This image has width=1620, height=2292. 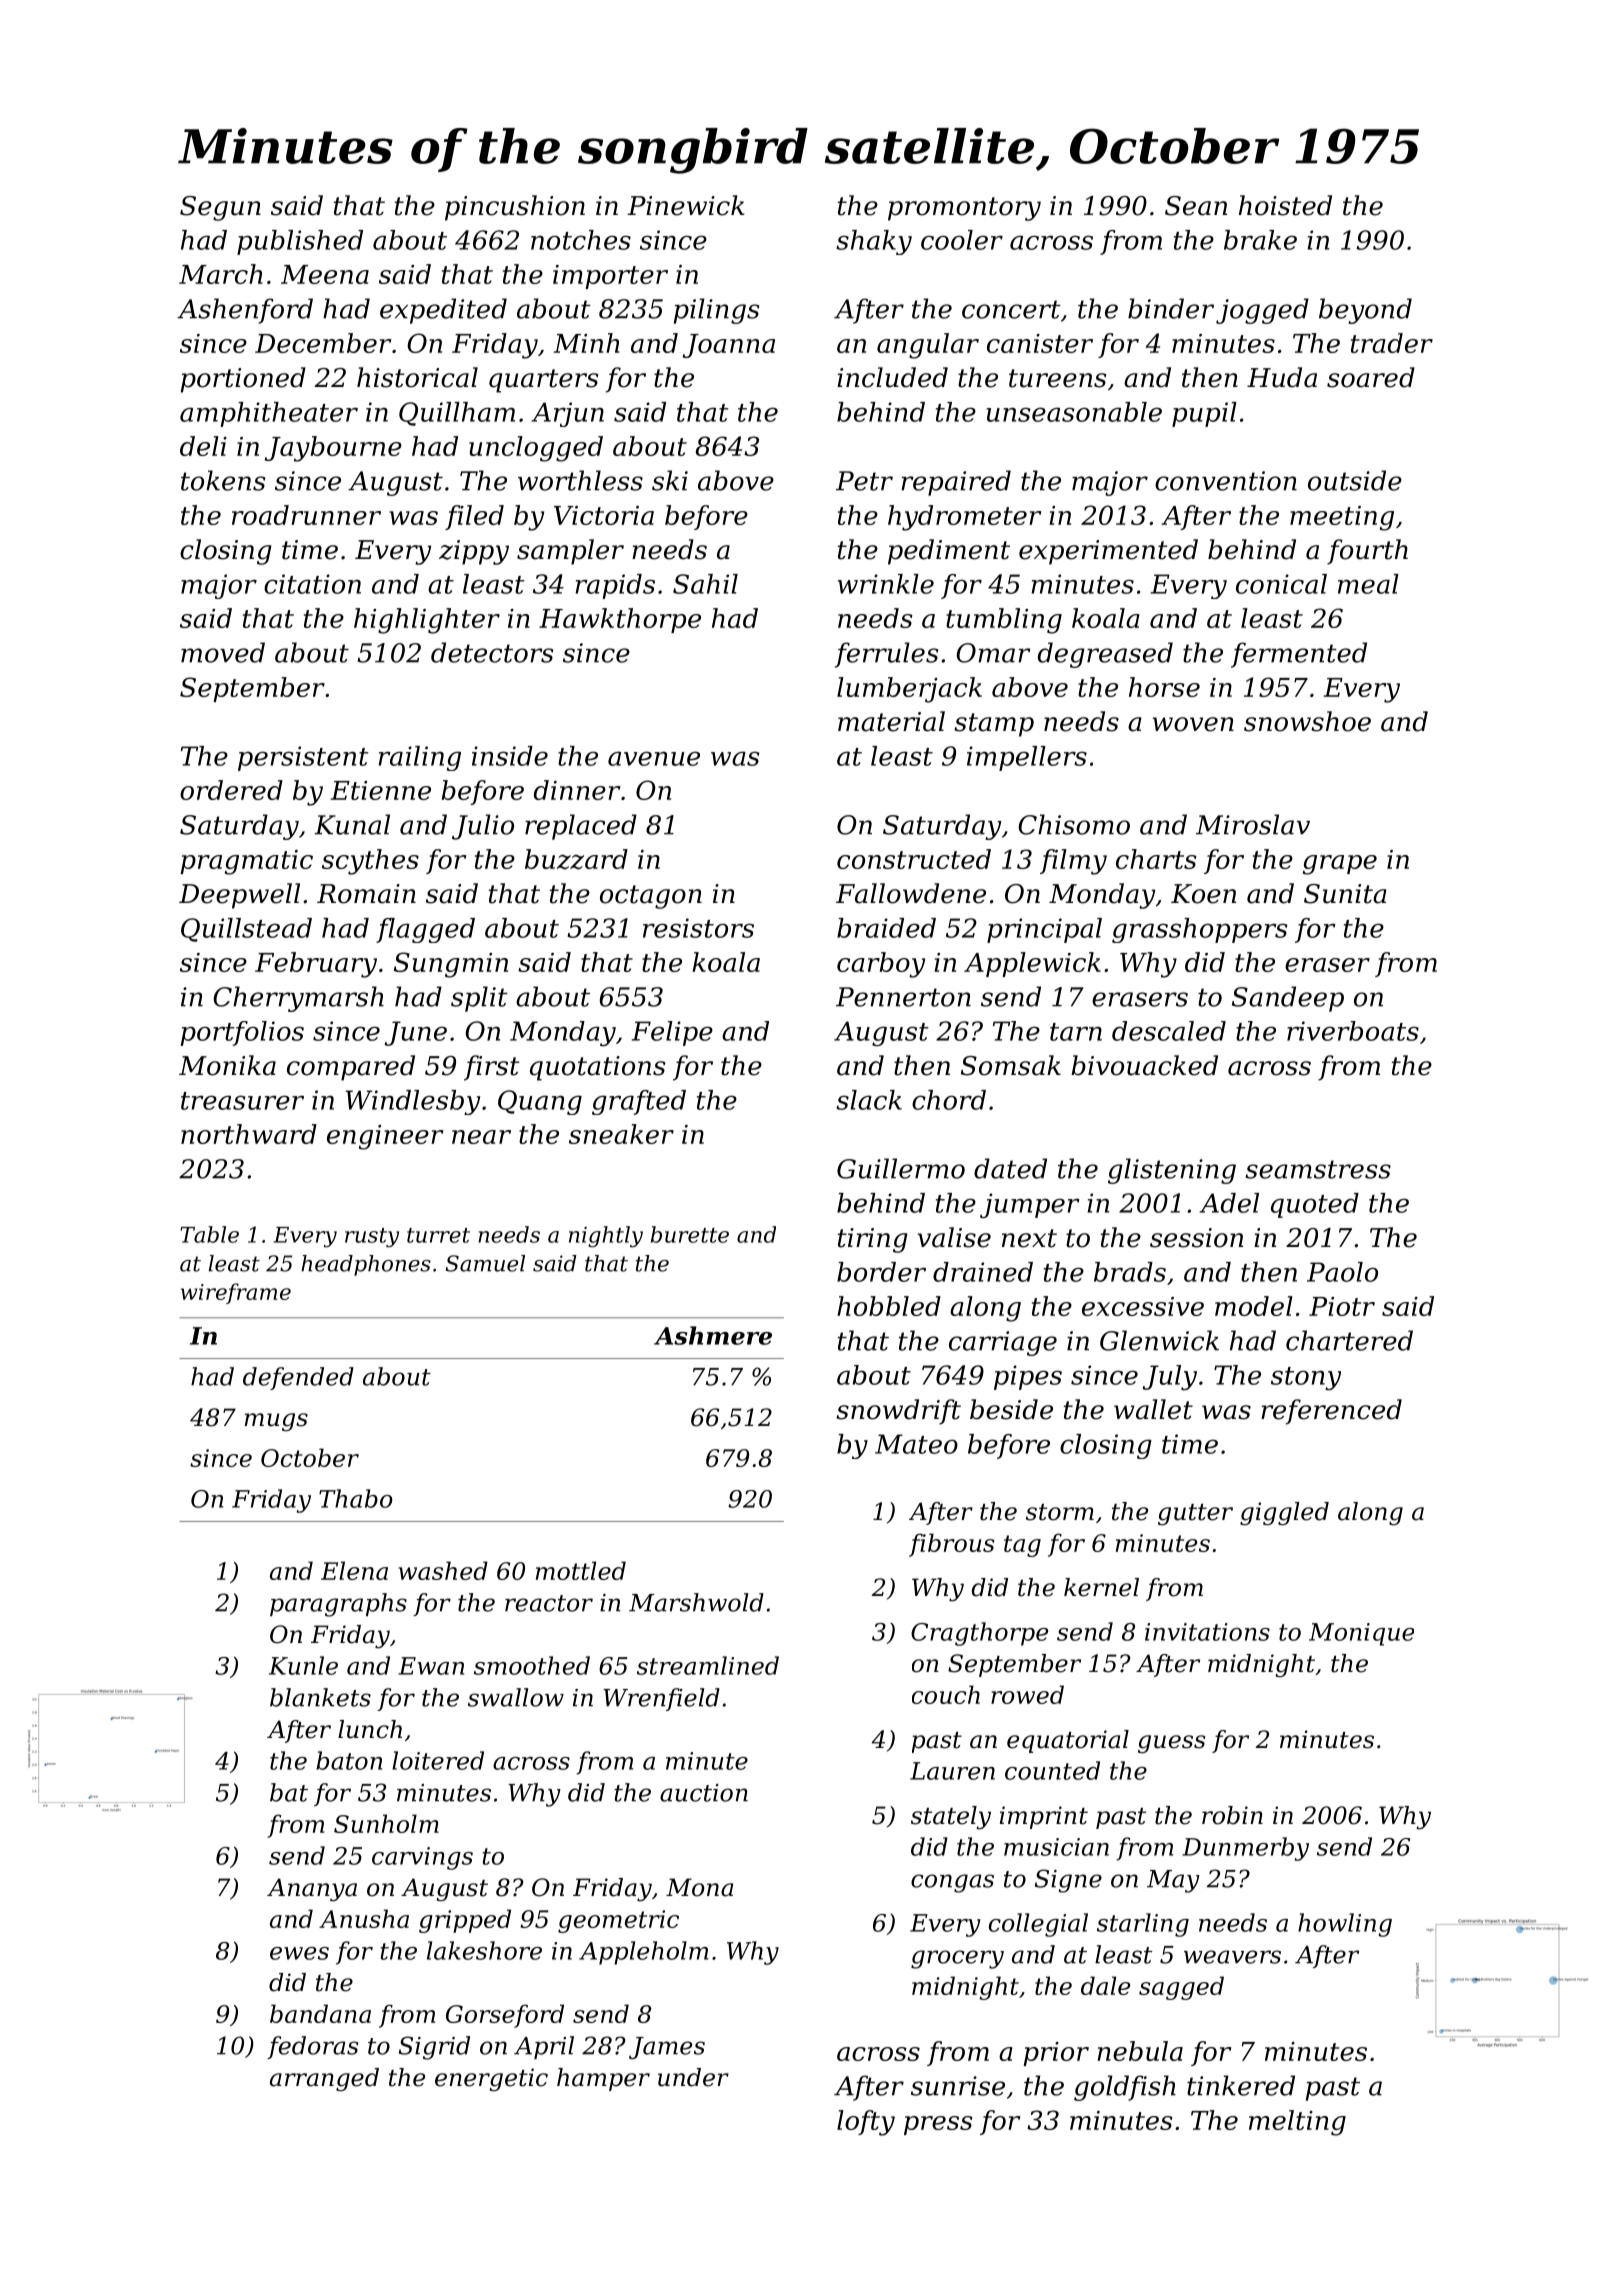 What do you see at coordinates (729, 346) in the image?
I see `Joanna` at bounding box center [729, 346].
